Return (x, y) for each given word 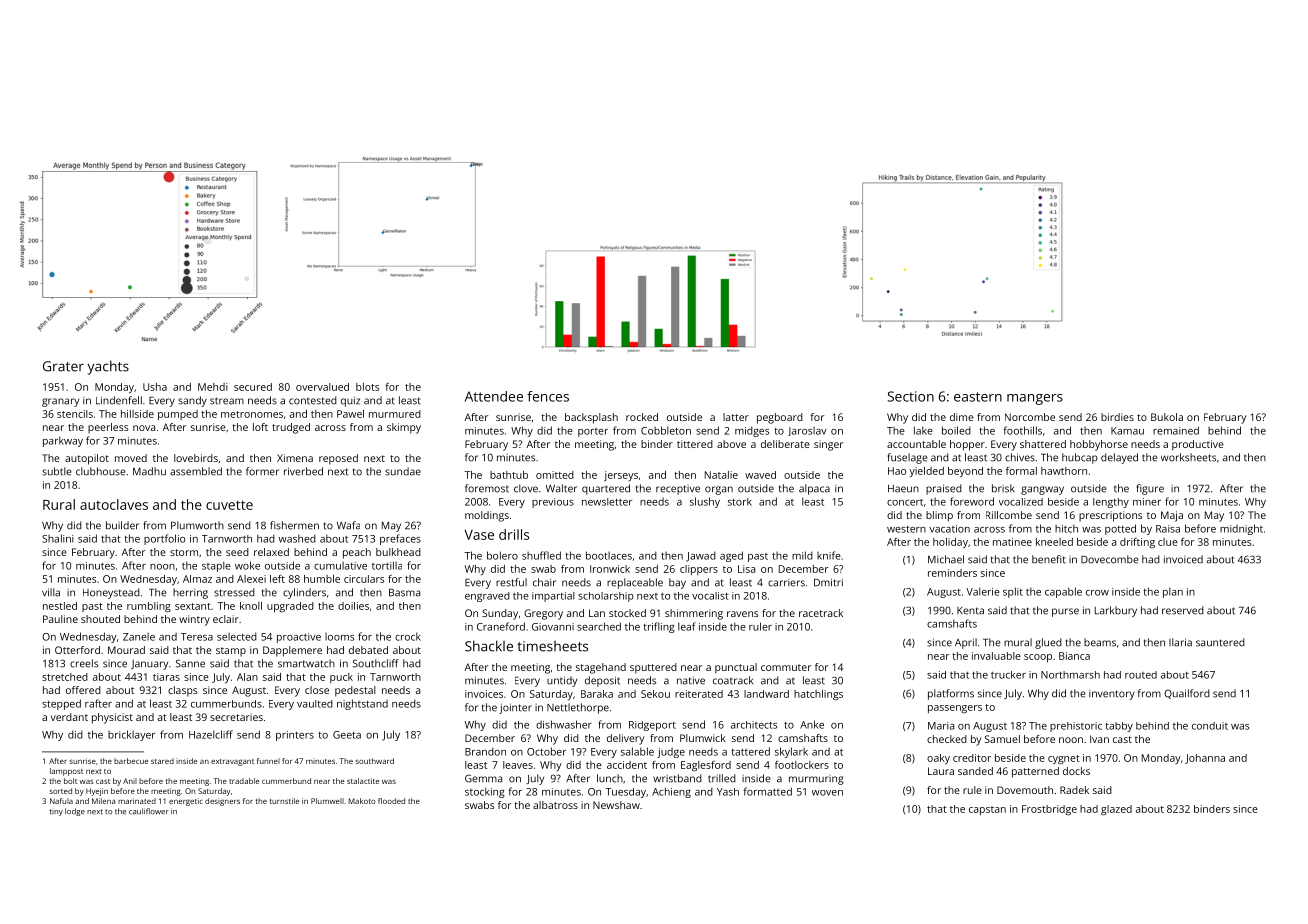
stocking (485, 792)
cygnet (1064, 760)
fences (548, 396)
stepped (61, 704)
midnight (1241, 529)
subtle (57, 471)
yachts (108, 367)
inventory (1112, 695)
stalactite (363, 781)
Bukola (1167, 417)
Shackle (489, 646)
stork (740, 502)
